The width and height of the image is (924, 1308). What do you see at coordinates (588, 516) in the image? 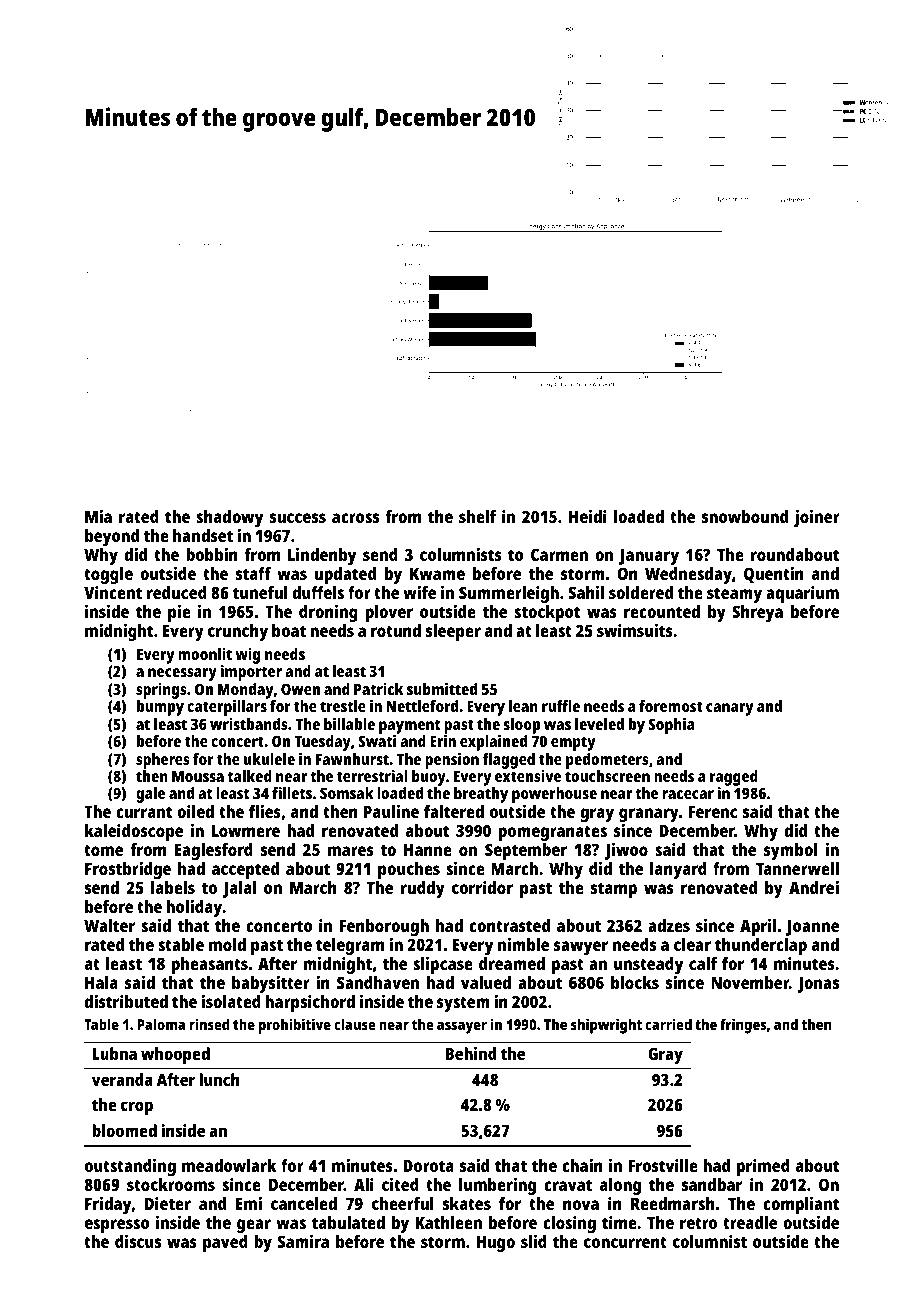
I see `Heidi` at bounding box center [588, 516].
